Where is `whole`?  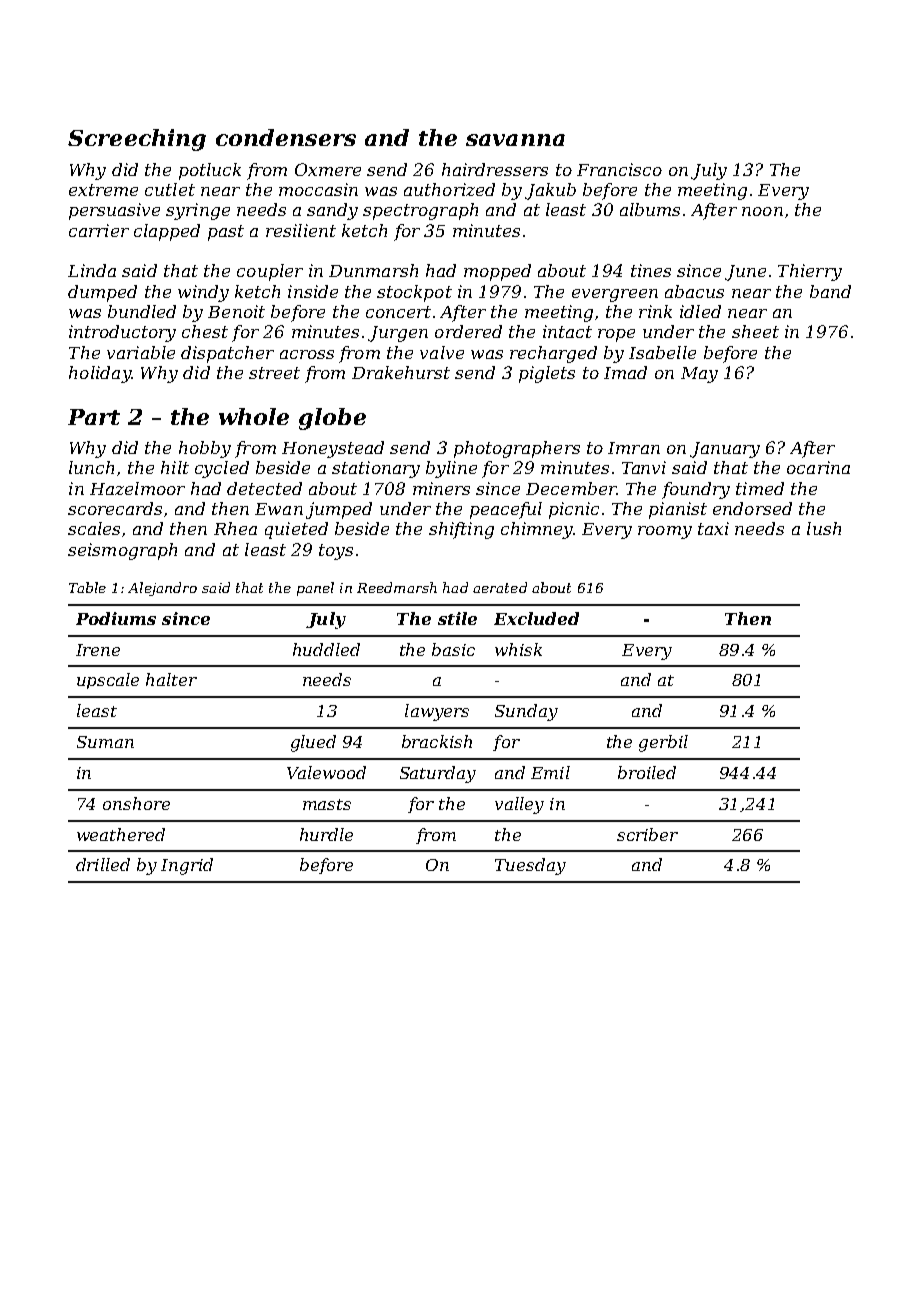 whole is located at coordinates (254, 416).
